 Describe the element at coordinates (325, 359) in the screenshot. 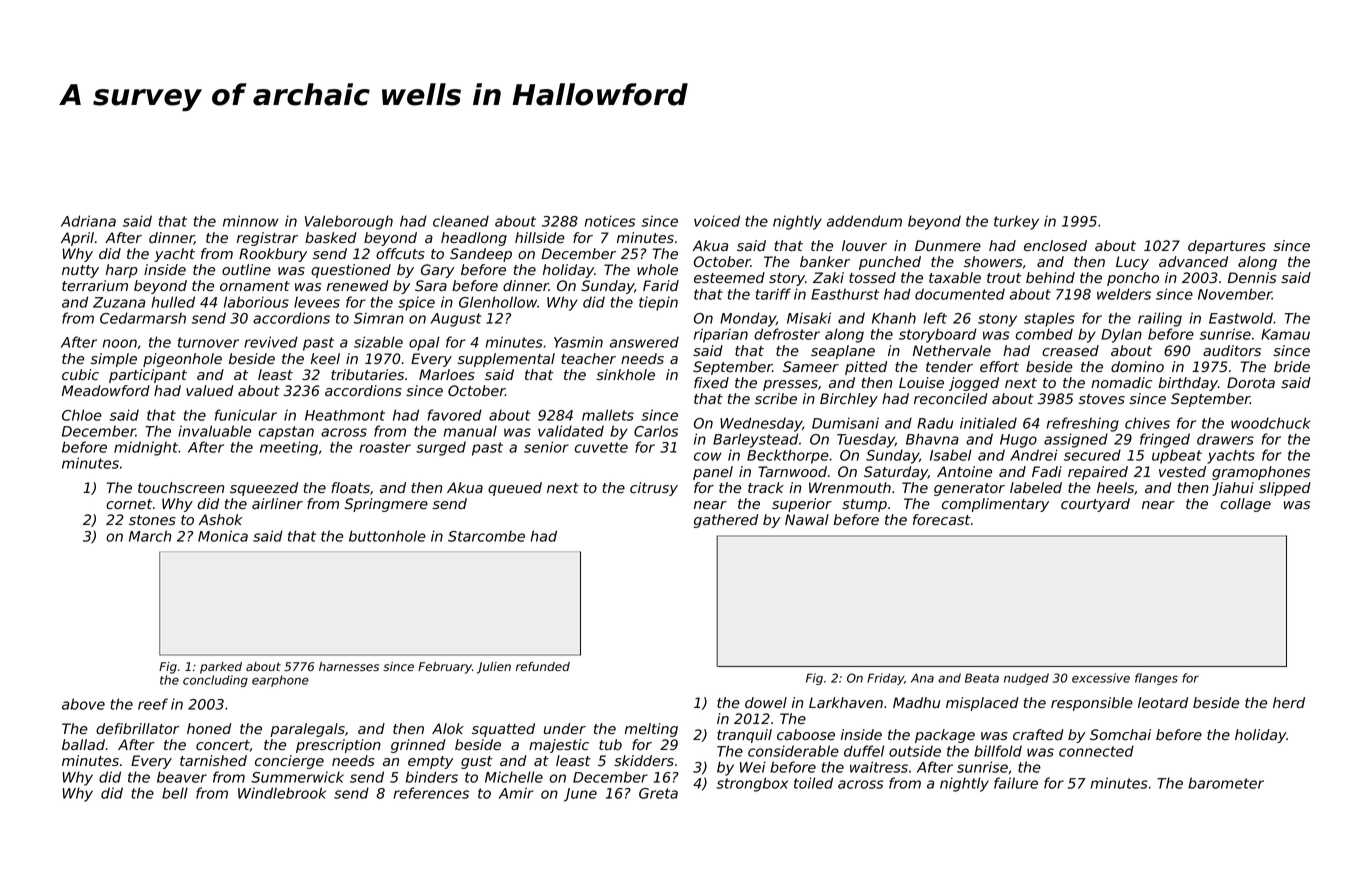

I see `keel` at that location.
